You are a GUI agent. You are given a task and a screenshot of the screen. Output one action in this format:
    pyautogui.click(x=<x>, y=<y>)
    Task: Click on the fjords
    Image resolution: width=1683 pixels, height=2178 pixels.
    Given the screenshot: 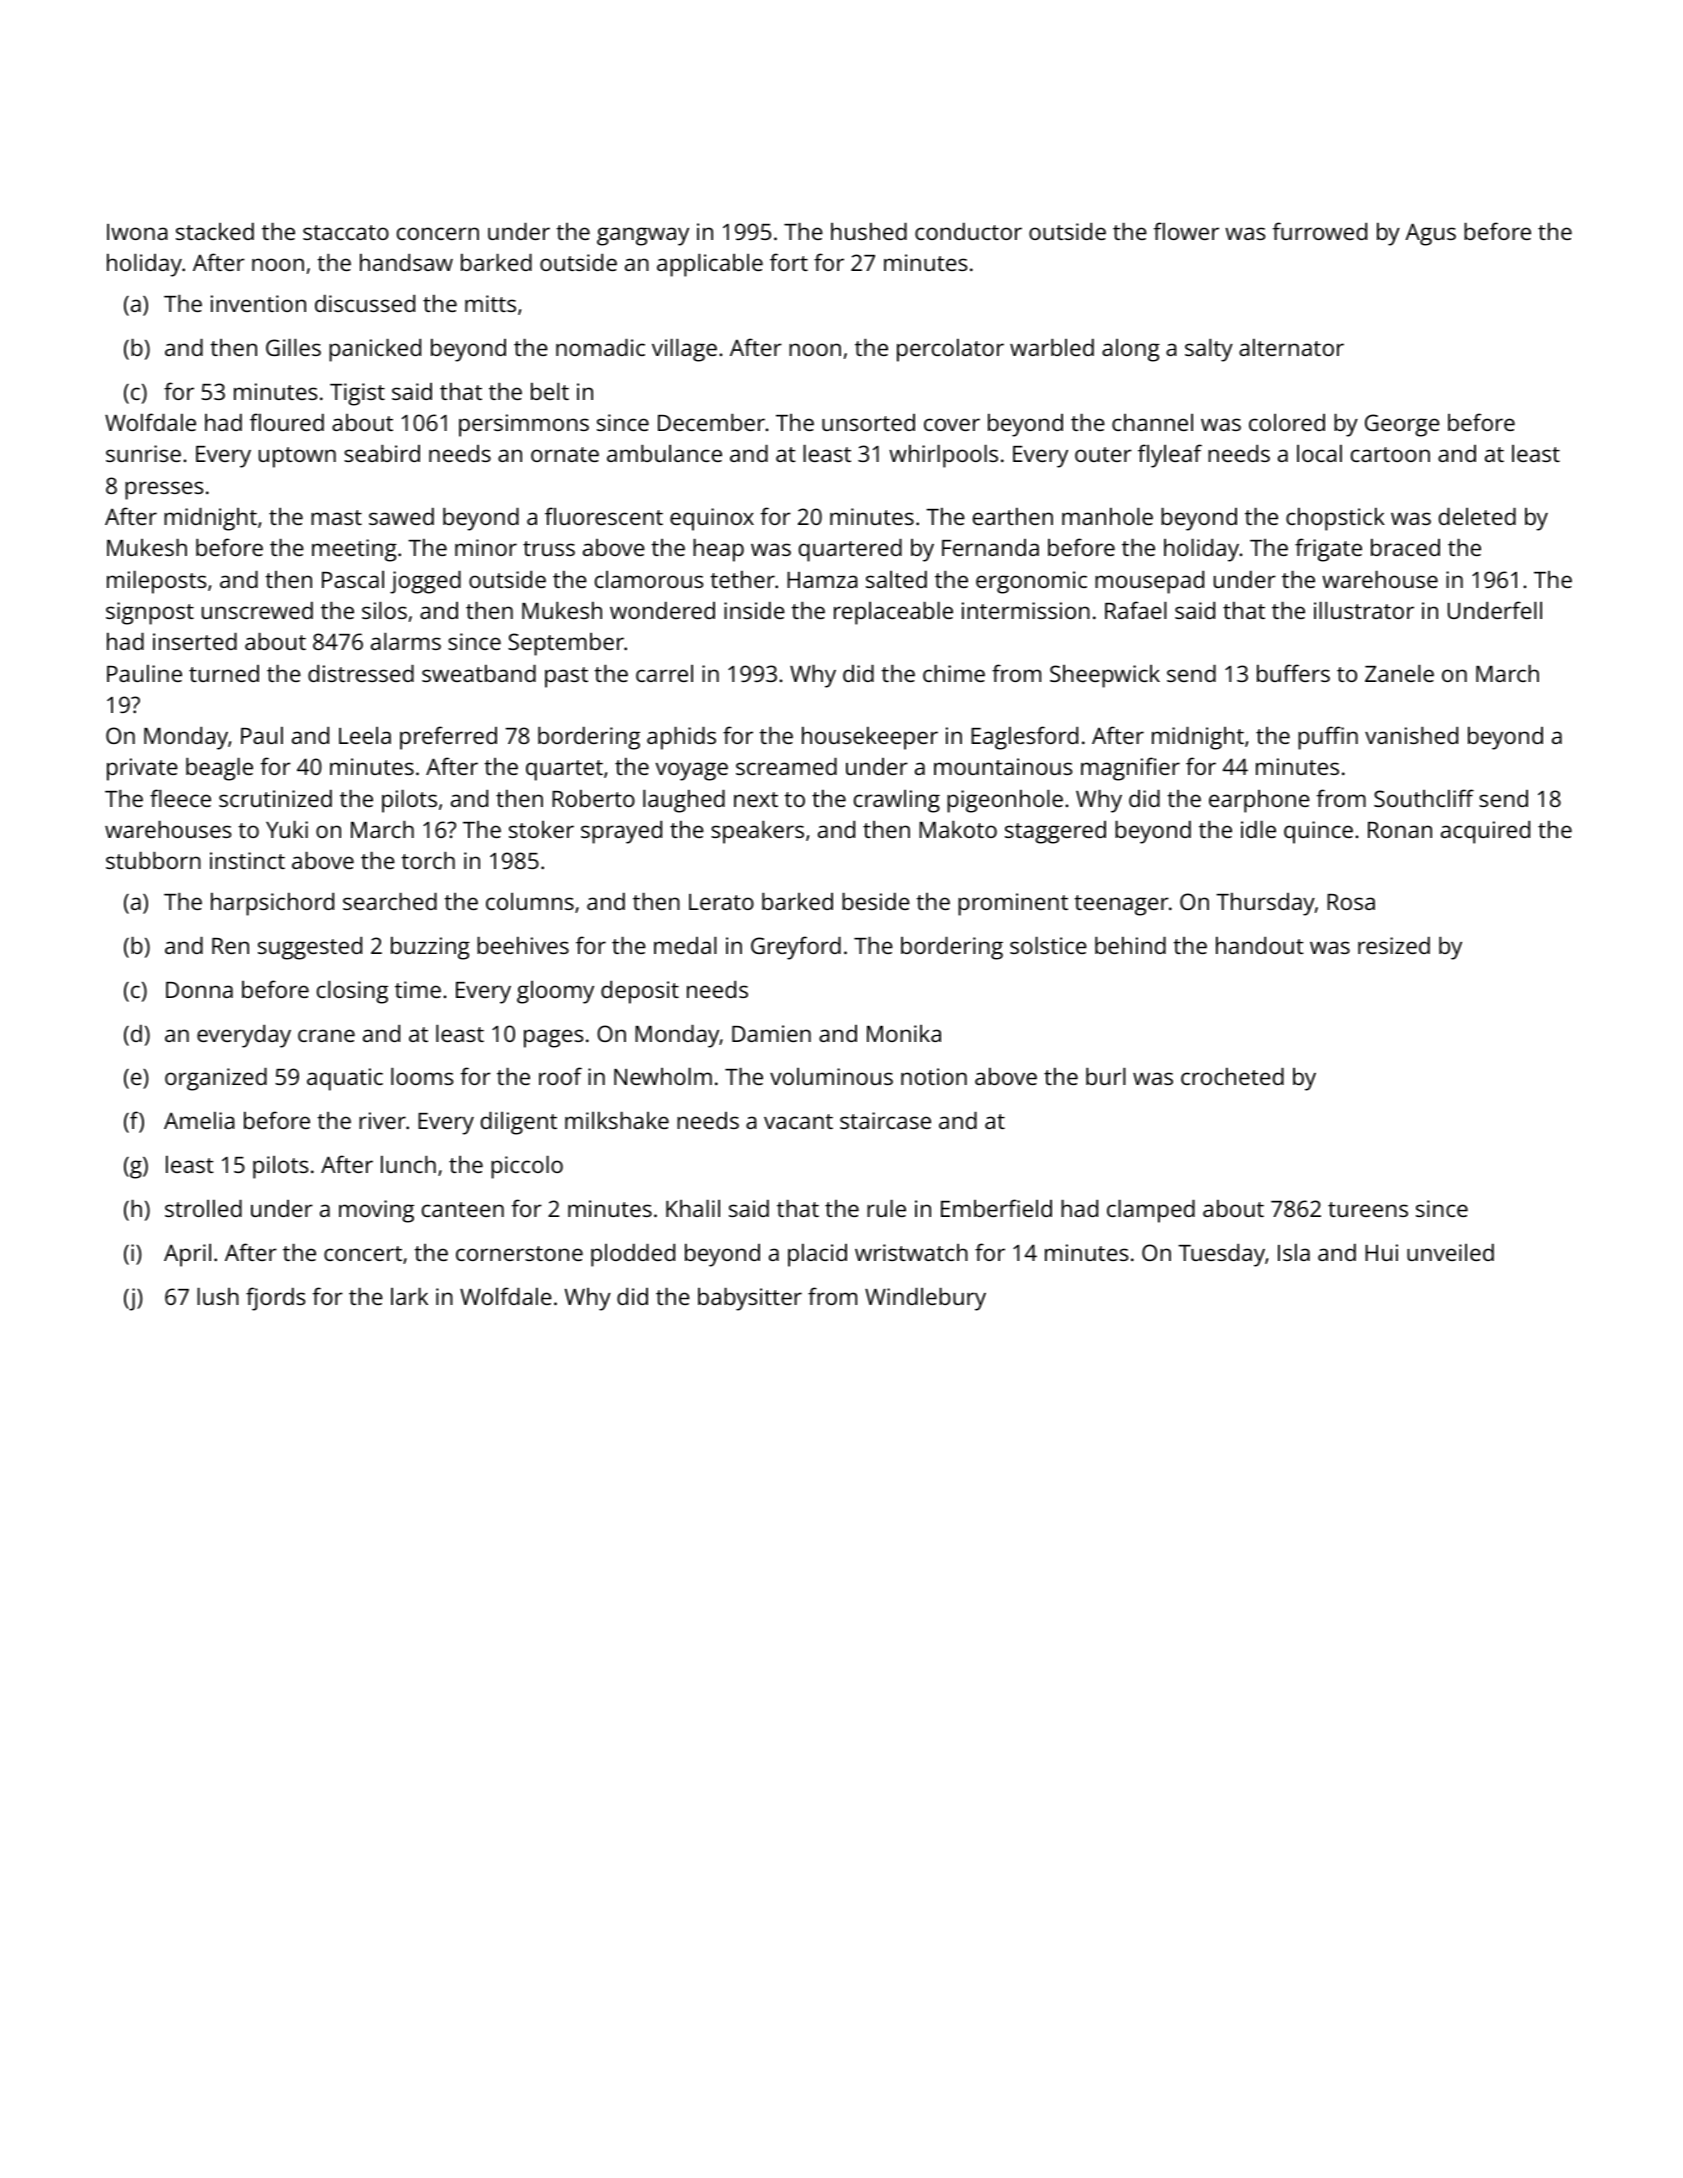 What is the action you would take?
    pyautogui.click(x=275, y=1299)
